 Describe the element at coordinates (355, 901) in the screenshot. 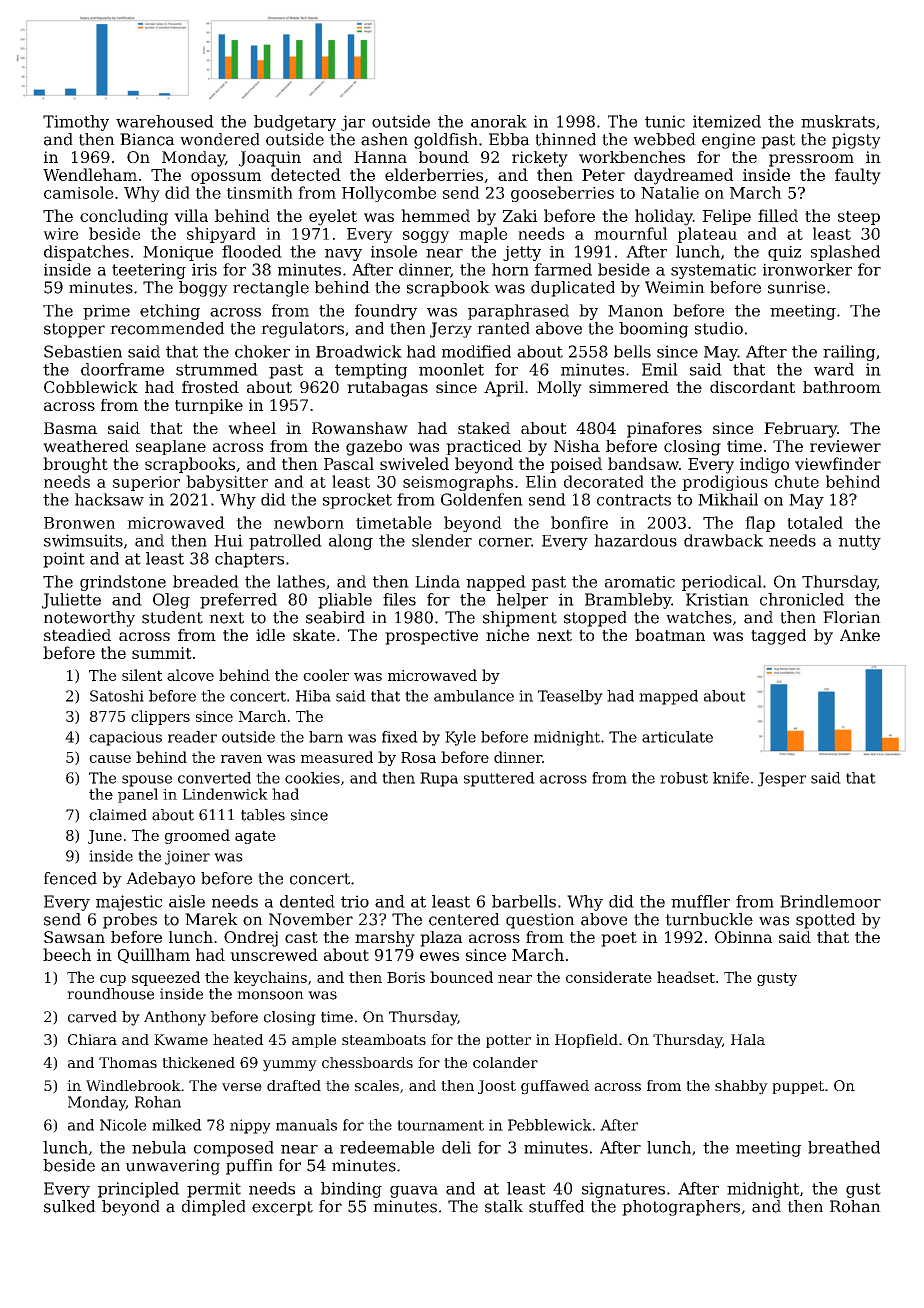

I see `trio` at that location.
